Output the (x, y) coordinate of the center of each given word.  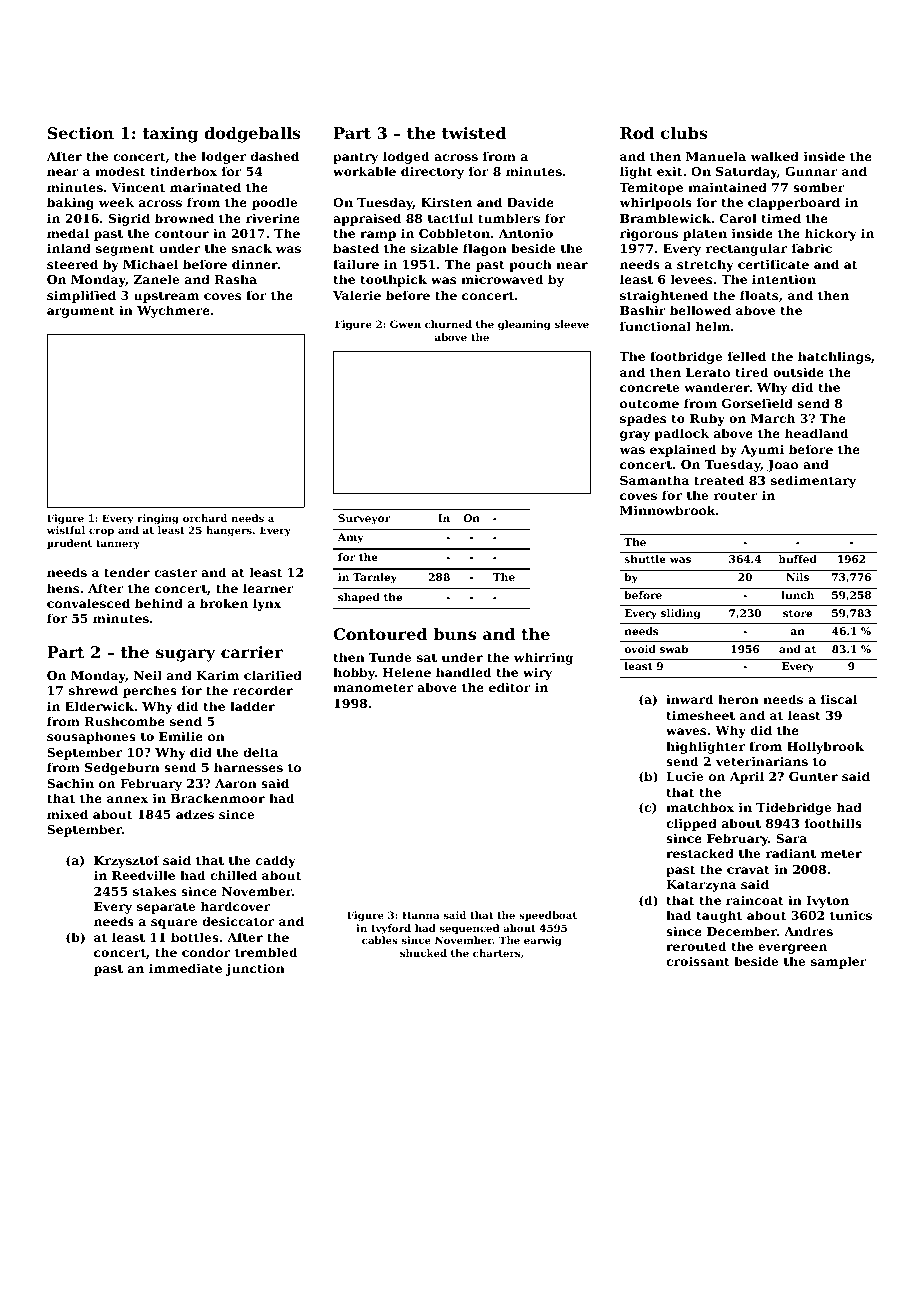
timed (781, 218)
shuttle (645, 559)
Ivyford (391, 929)
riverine (273, 218)
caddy (276, 861)
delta (261, 752)
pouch (530, 265)
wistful (66, 530)
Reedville (143, 875)
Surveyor (364, 519)
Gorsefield (757, 403)
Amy (351, 538)
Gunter (813, 776)
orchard (205, 518)
